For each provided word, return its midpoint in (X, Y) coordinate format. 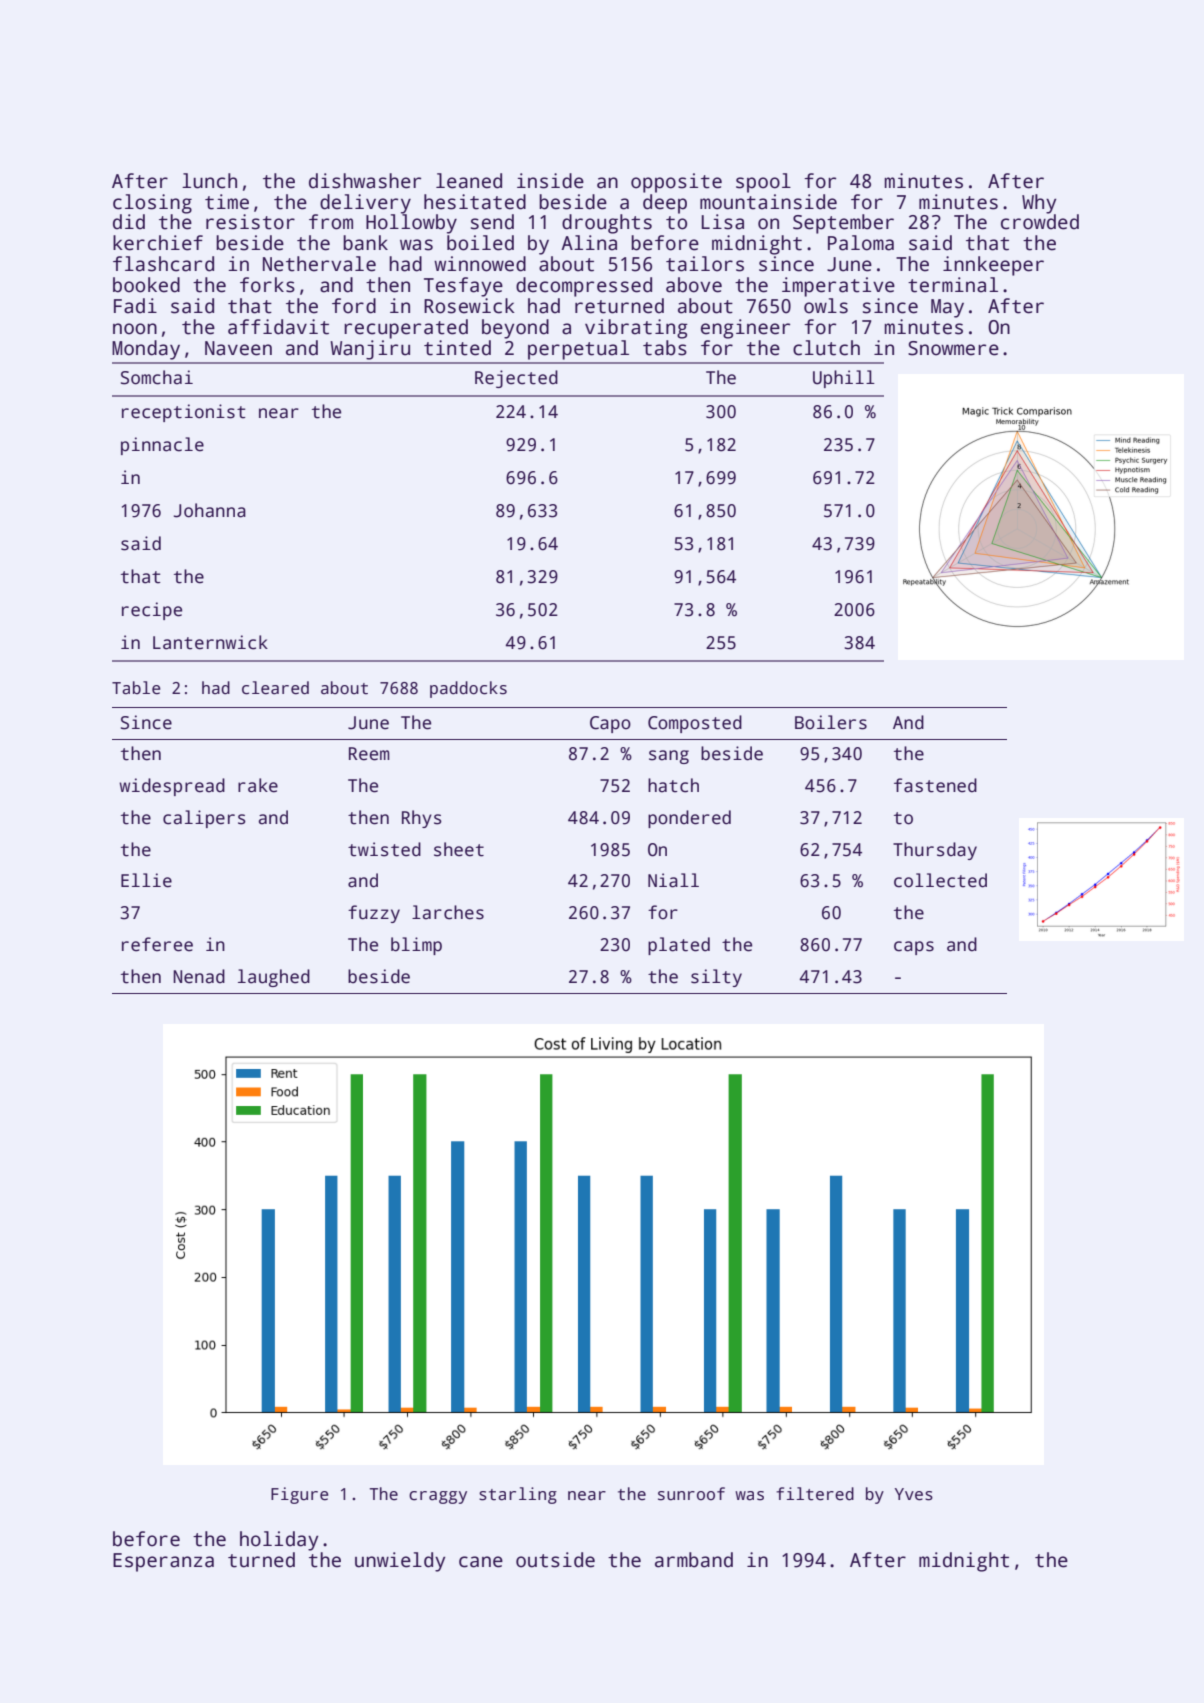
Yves (914, 1494)
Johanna (210, 510)
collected (940, 880)
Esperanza (163, 1562)
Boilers (831, 722)
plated (679, 946)
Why (1039, 204)
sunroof (691, 1494)
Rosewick (469, 306)
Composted (695, 724)
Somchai (157, 377)
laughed (274, 978)
